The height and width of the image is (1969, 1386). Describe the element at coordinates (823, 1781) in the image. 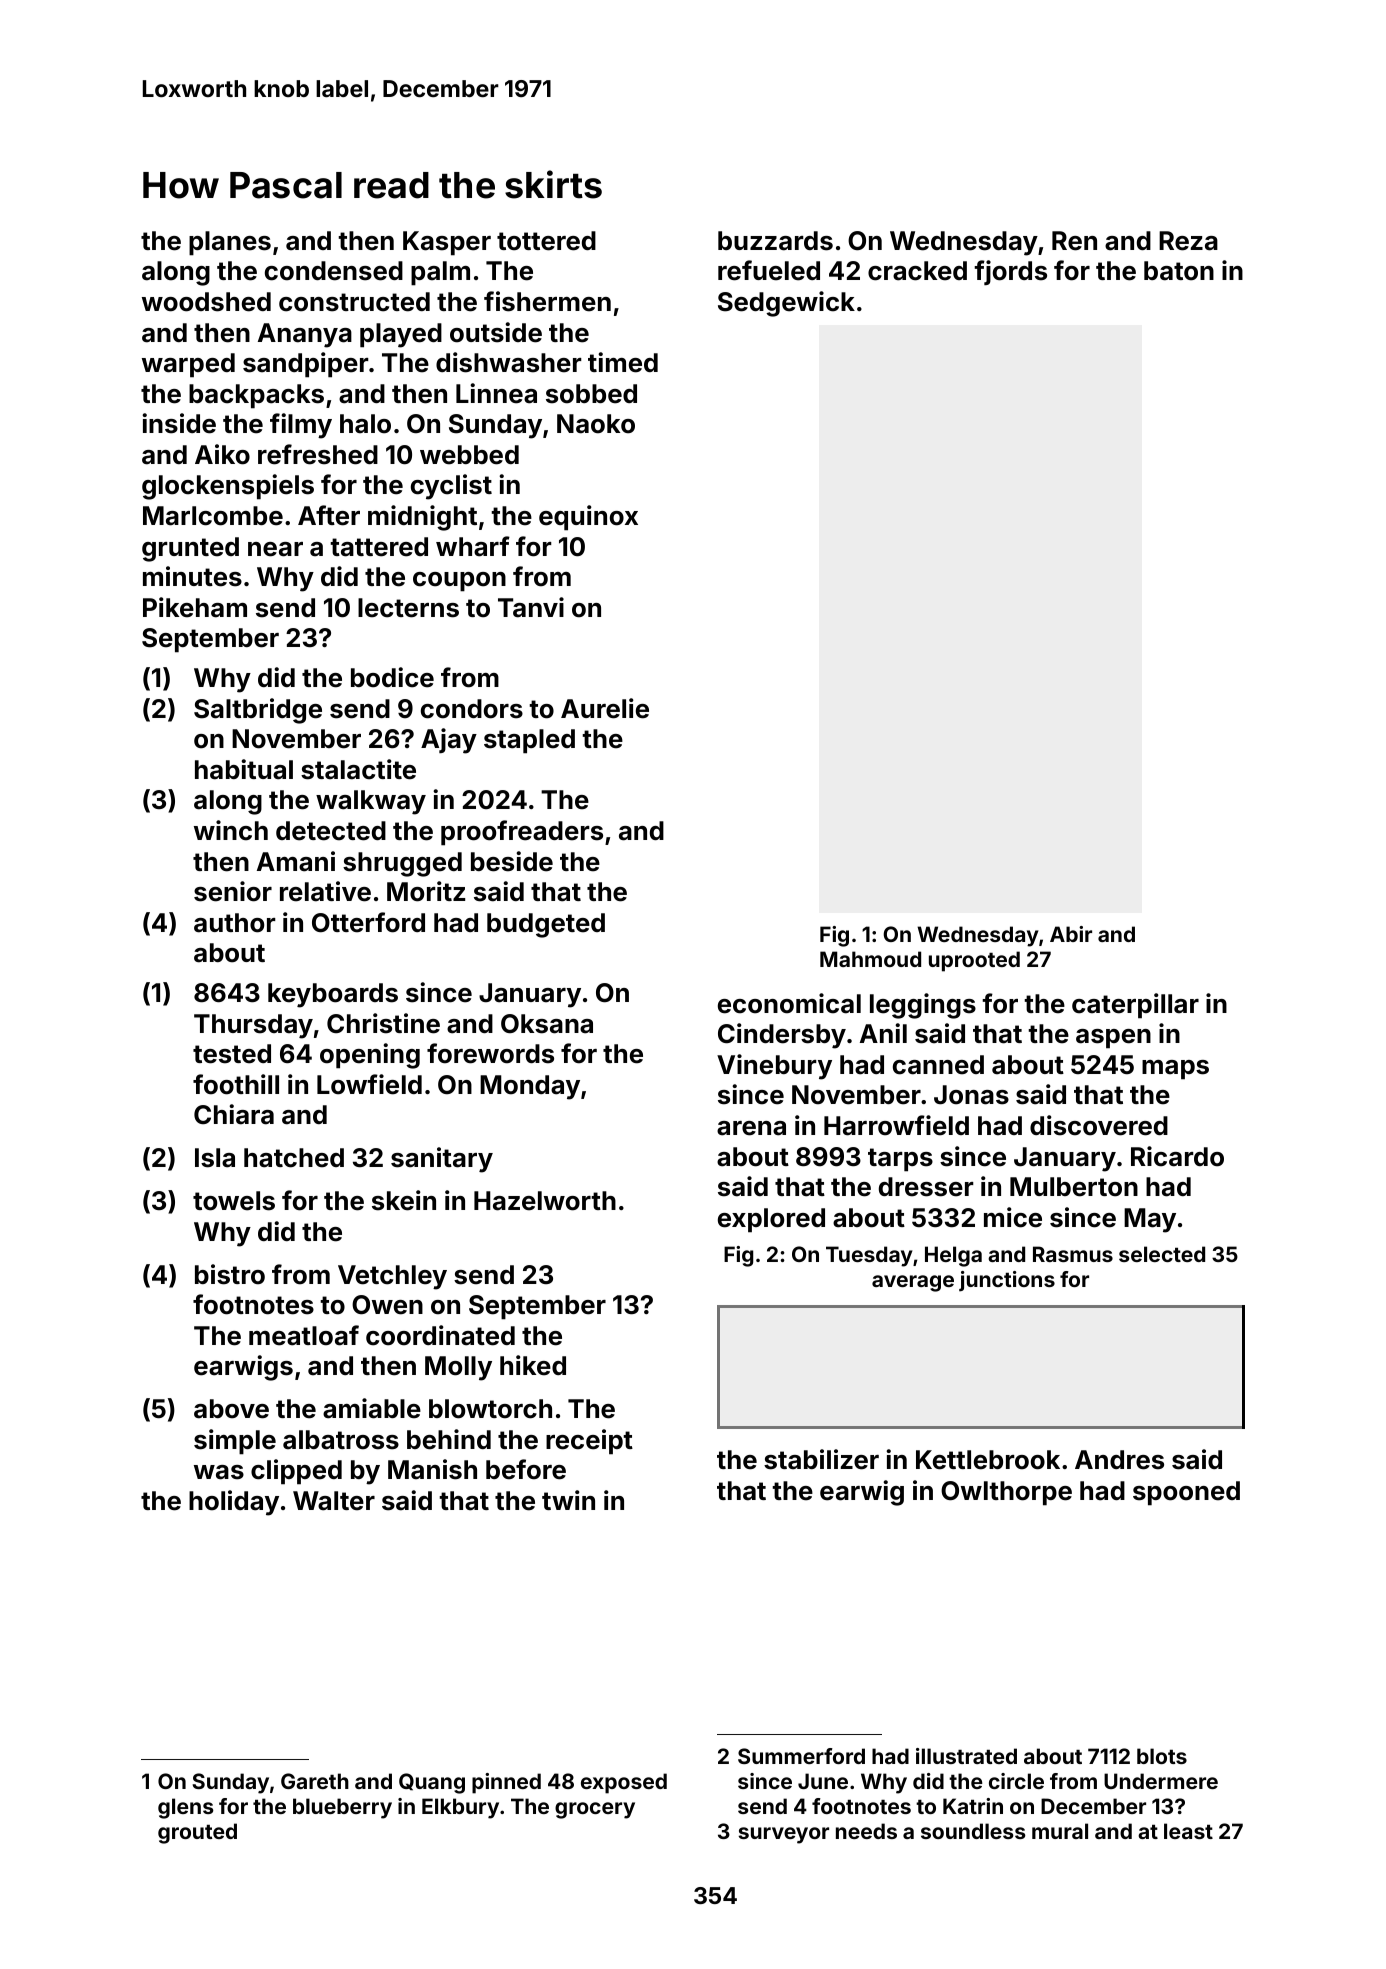

I see `June` at that location.
